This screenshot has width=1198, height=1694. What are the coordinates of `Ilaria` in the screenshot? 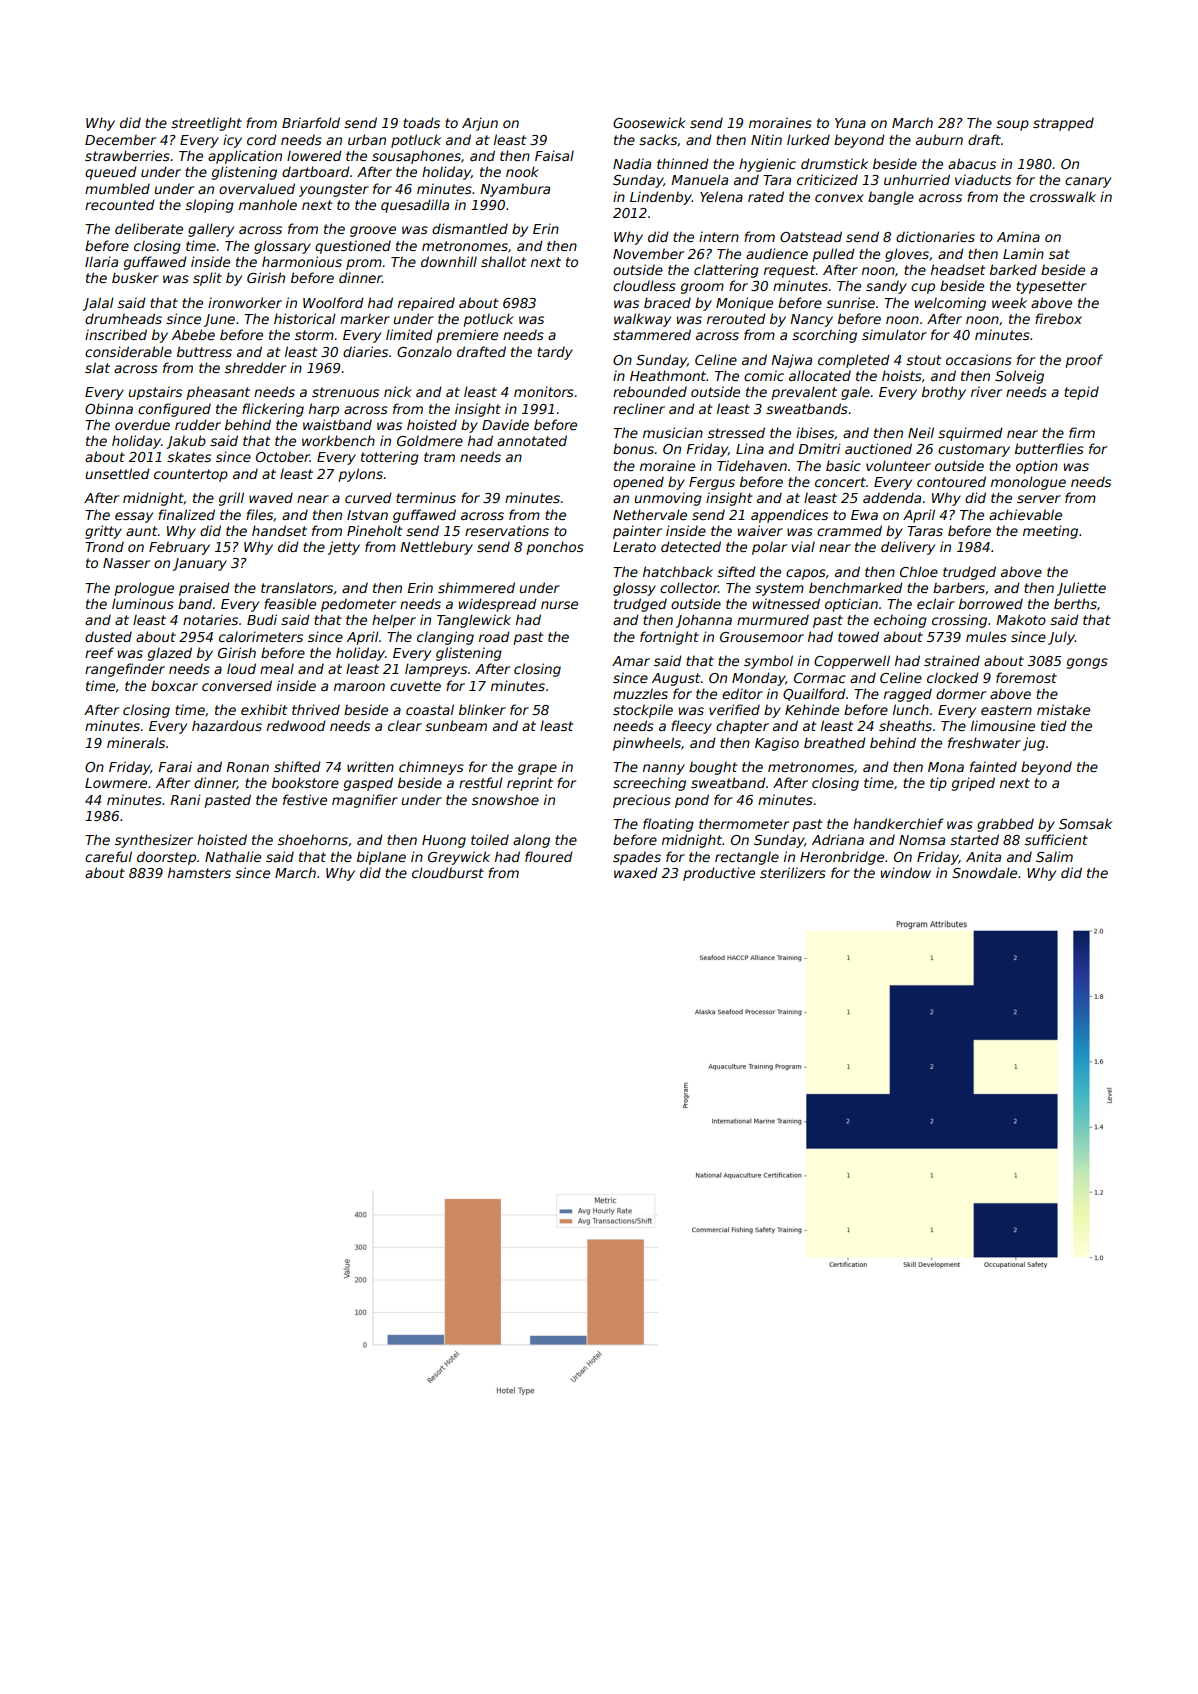 It's located at (101, 261).
